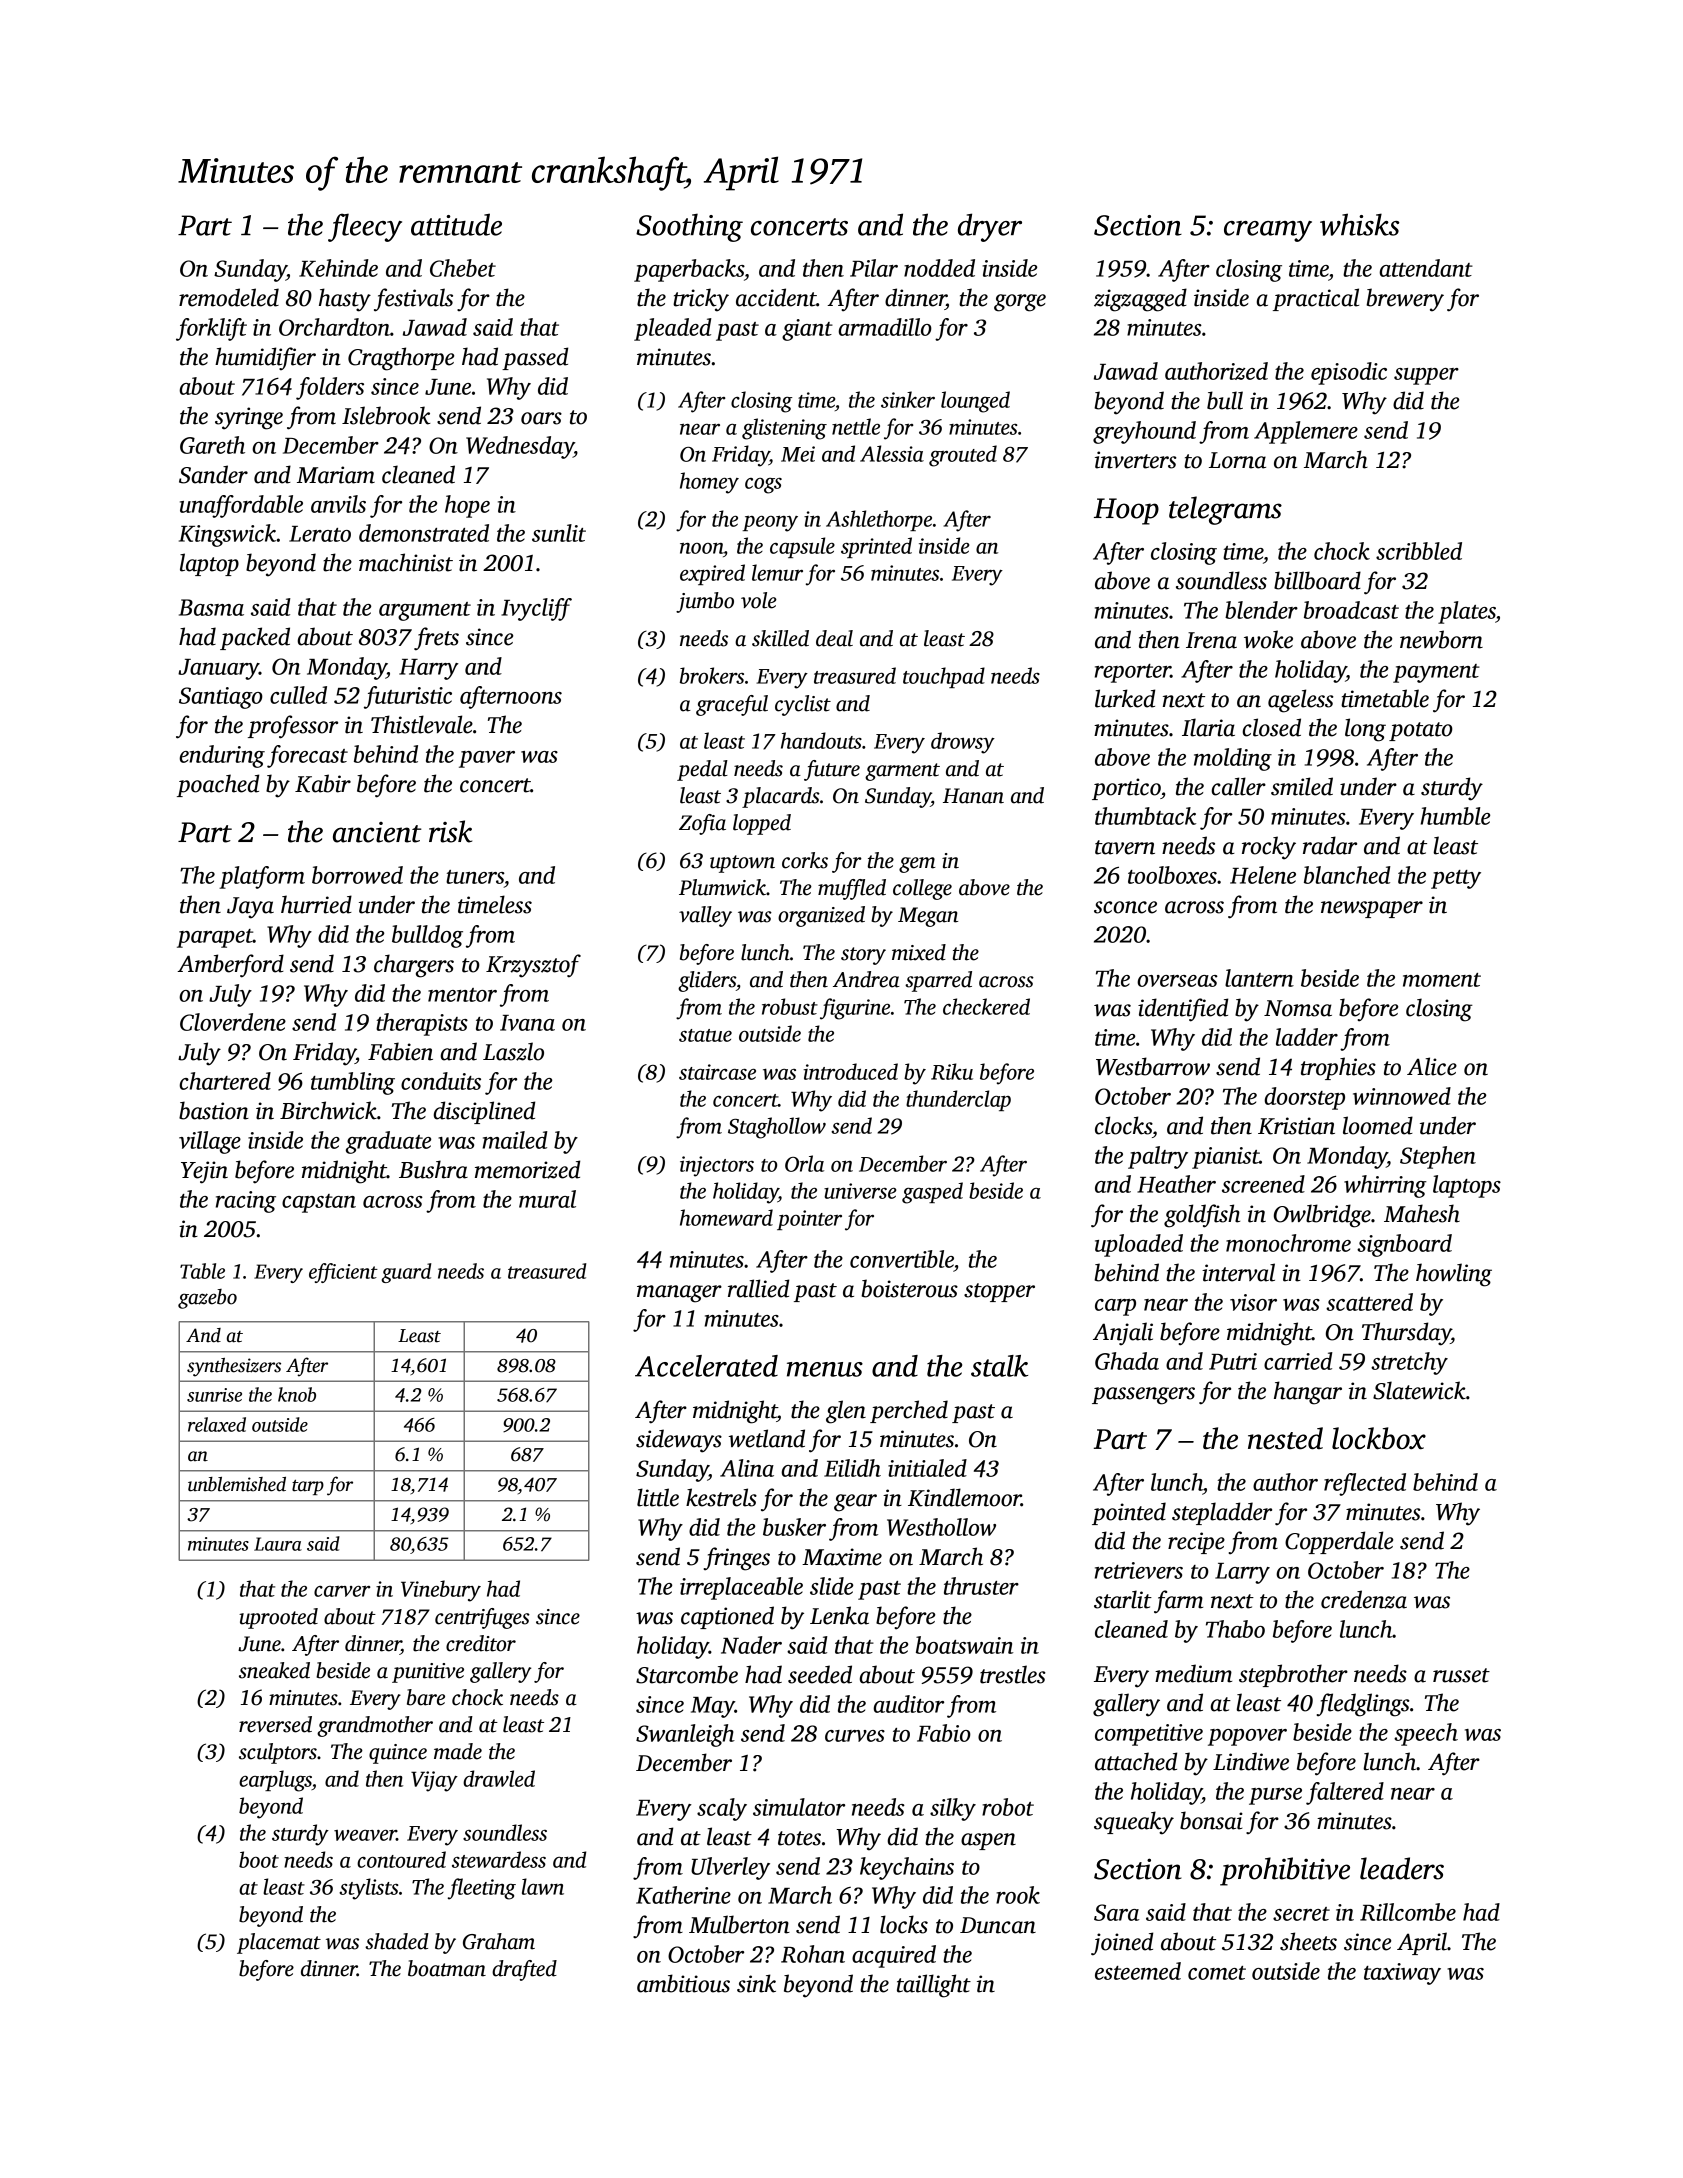  What do you see at coordinates (939, 268) in the screenshot?
I see `nodded` at bounding box center [939, 268].
